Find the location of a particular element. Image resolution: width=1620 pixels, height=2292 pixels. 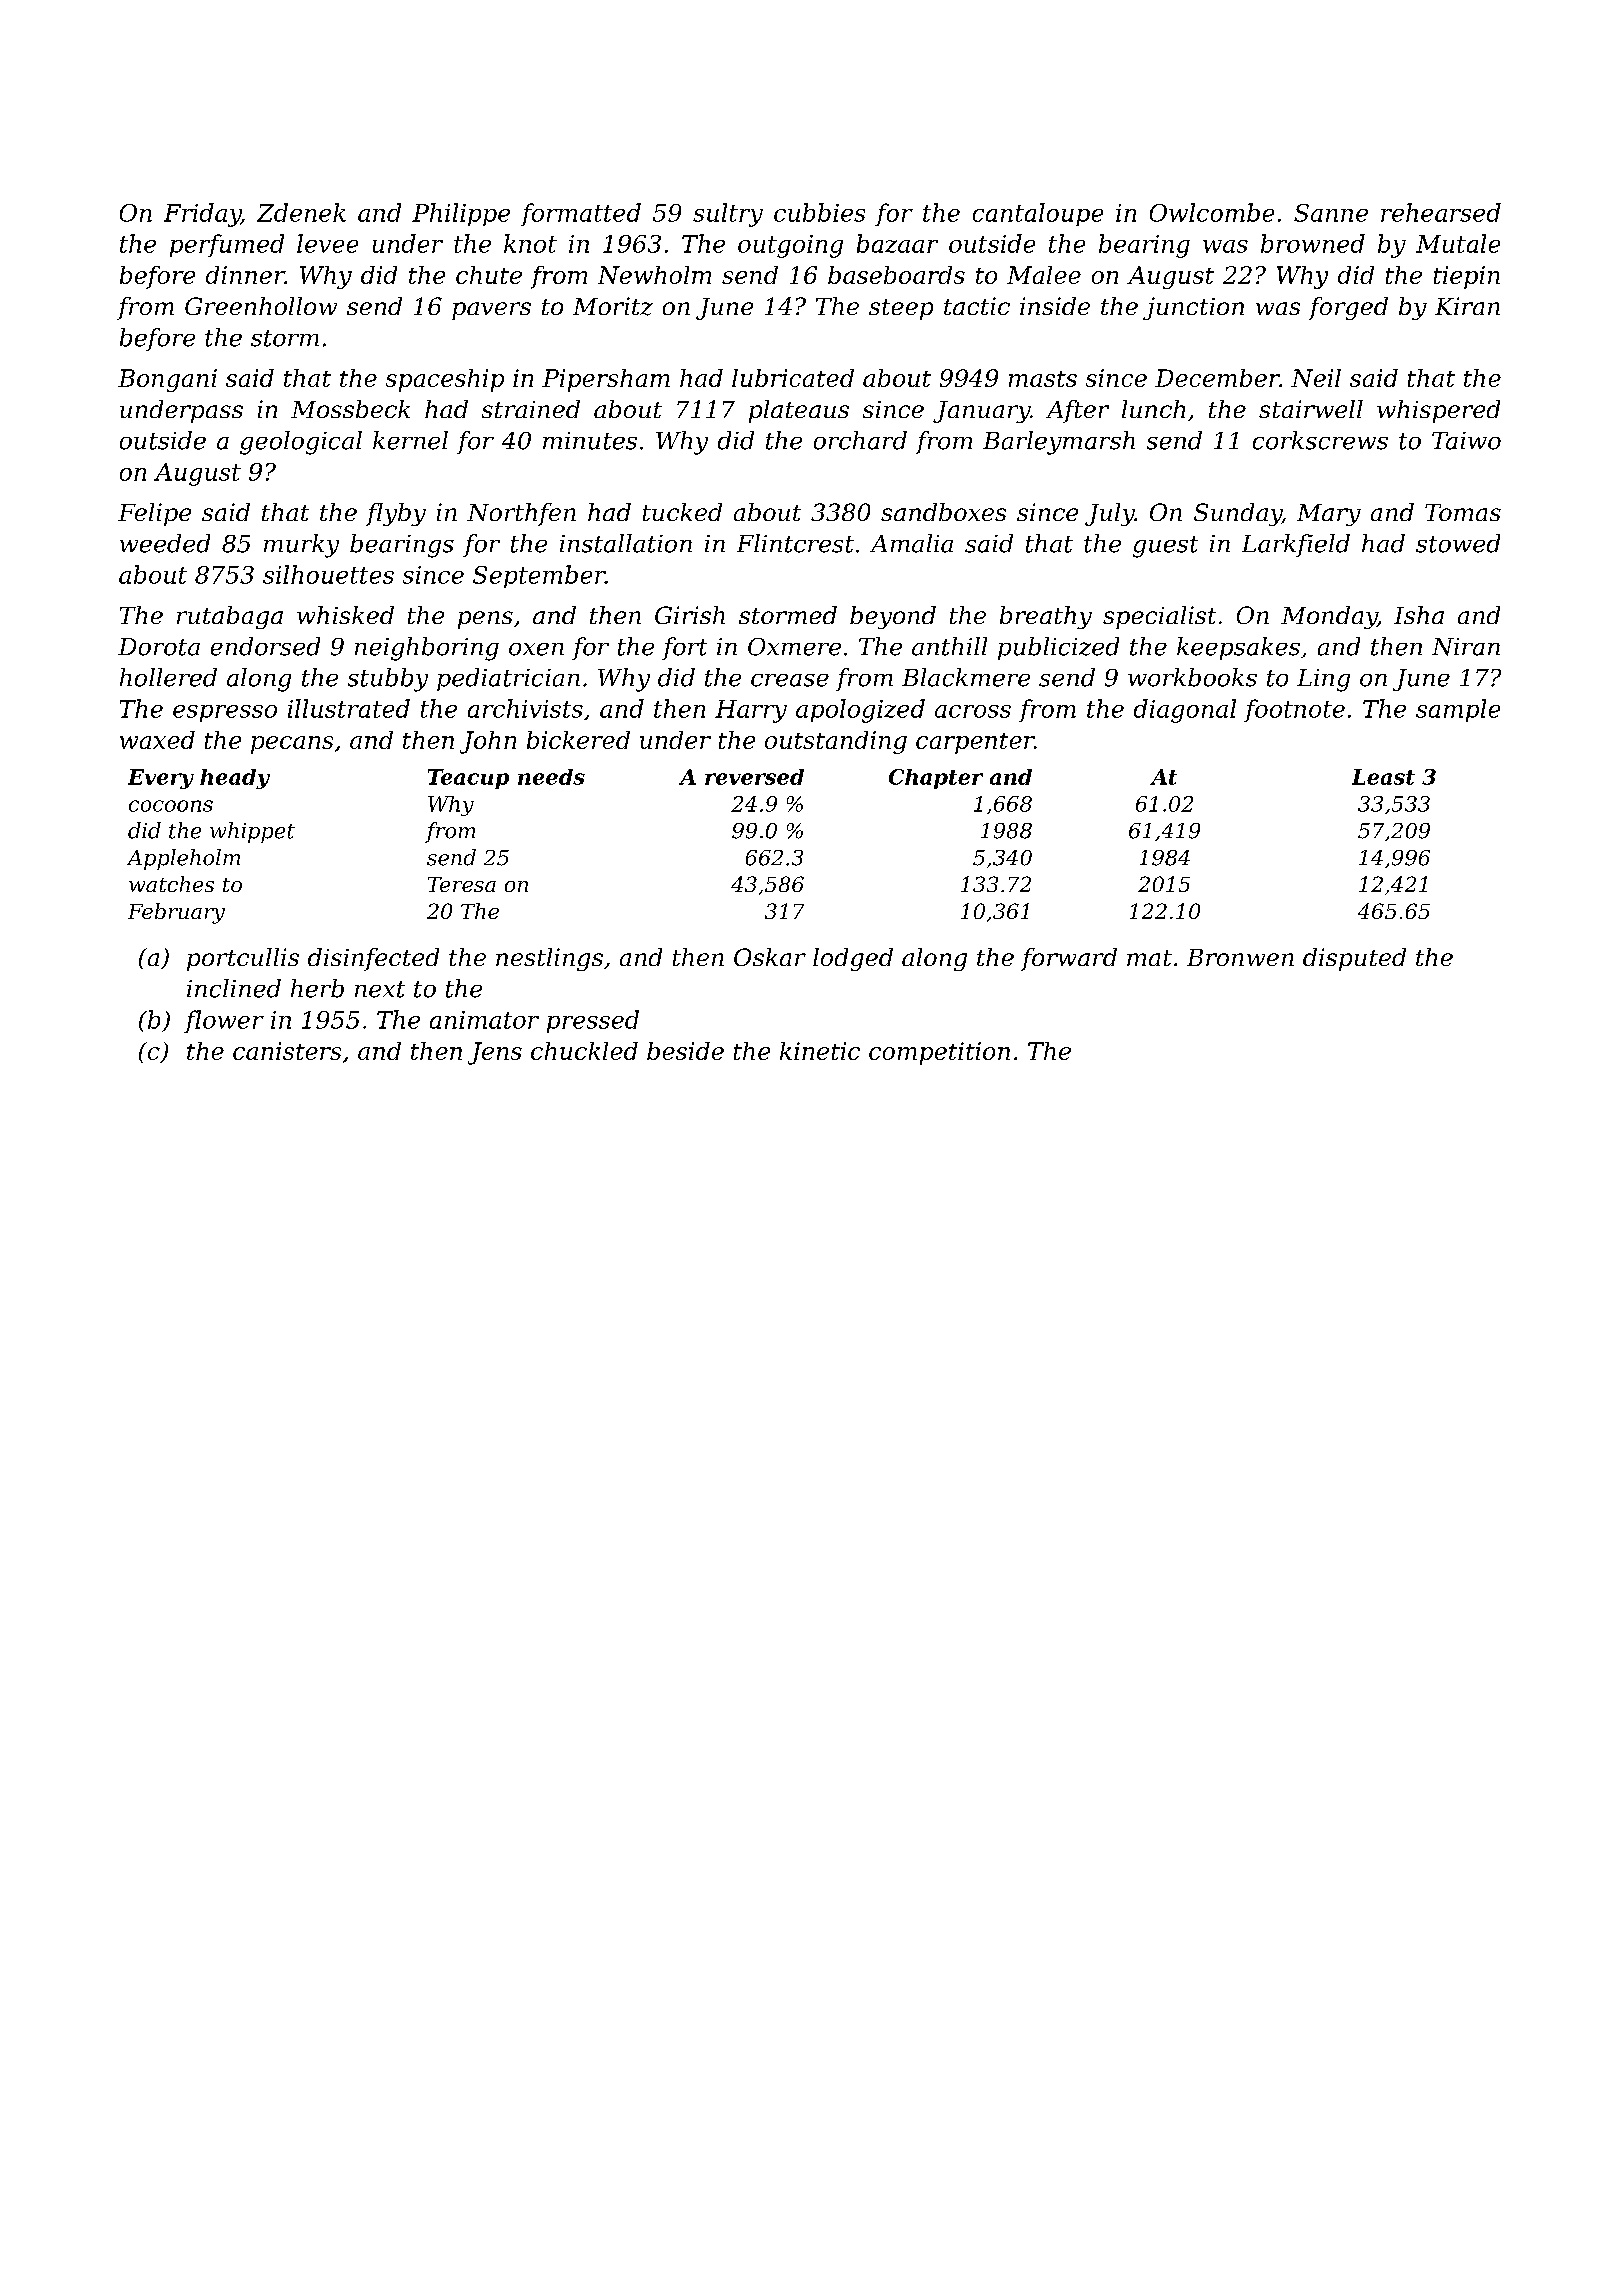

Oskar is located at coordinates (770, 957).
